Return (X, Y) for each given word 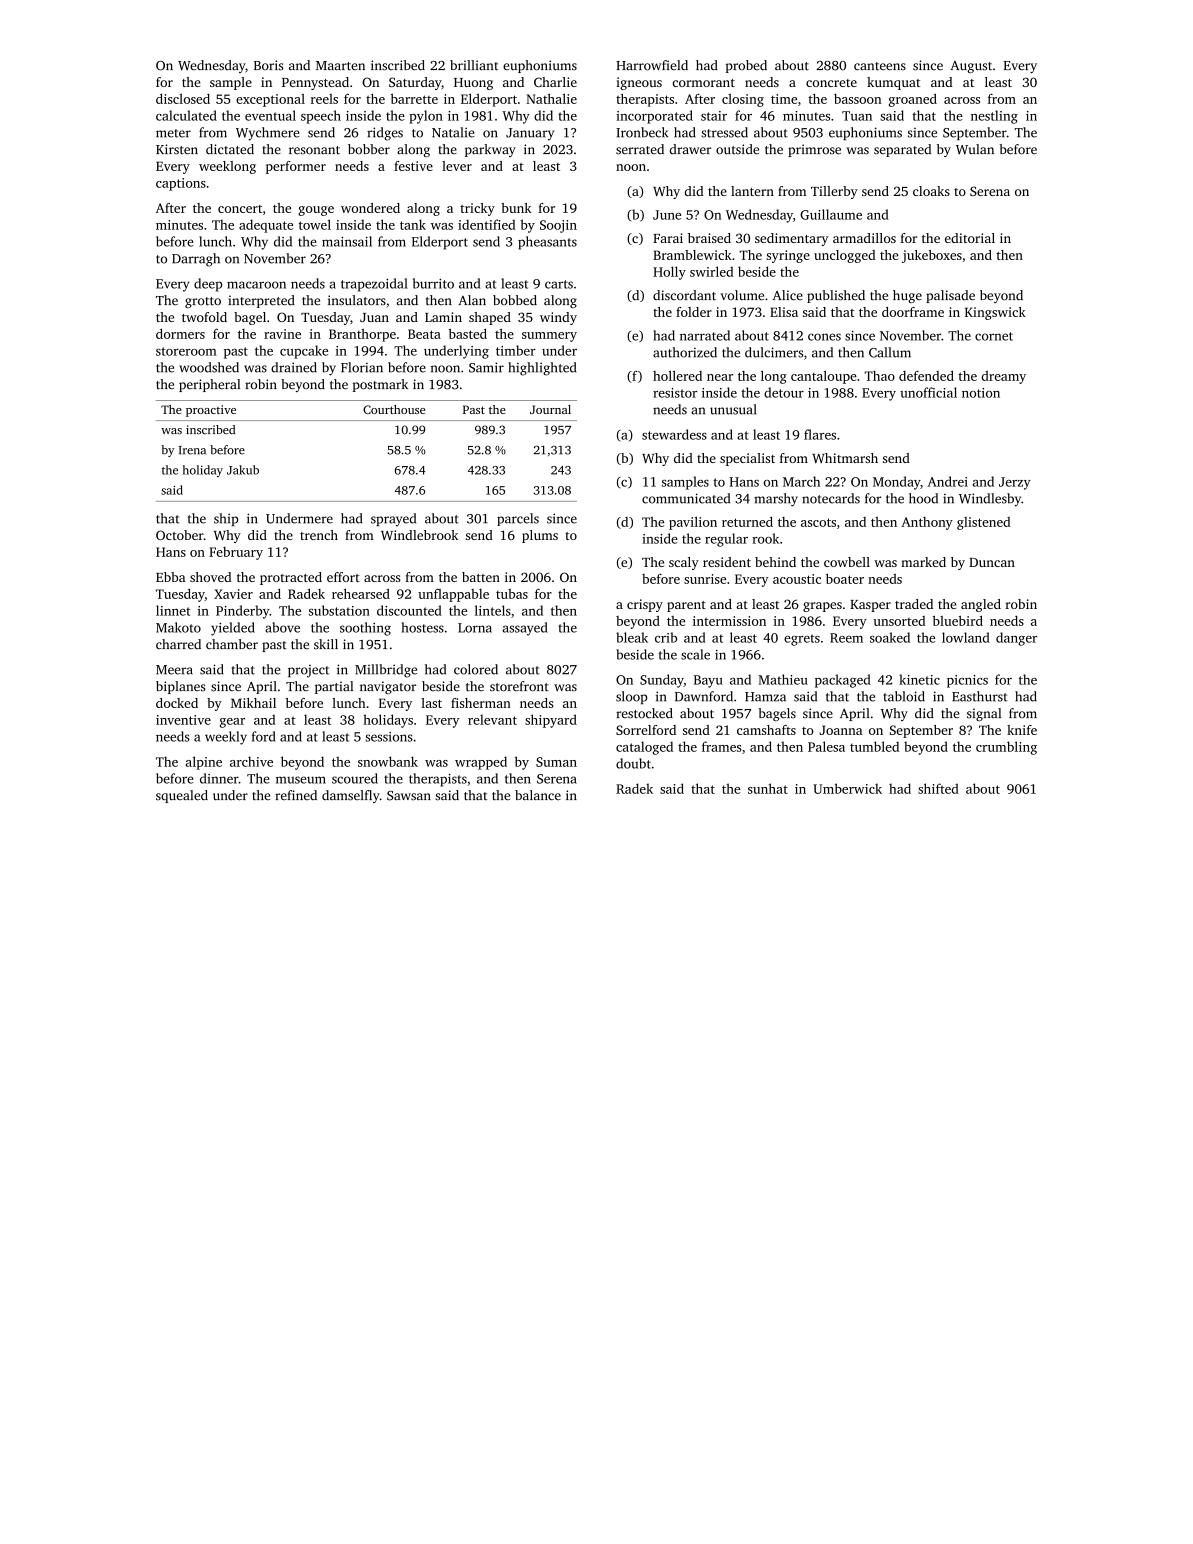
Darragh (196, 260)
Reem (846, 638)
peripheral (209, 385)
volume (742, 295)
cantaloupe (824, 377)
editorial (970, 238)
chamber (232, 644)
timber (516, 350)
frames (722, 746)
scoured (355, 778)
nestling (994, 117)
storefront (519, 686)
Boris (269, 65)
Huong (473, 84)
